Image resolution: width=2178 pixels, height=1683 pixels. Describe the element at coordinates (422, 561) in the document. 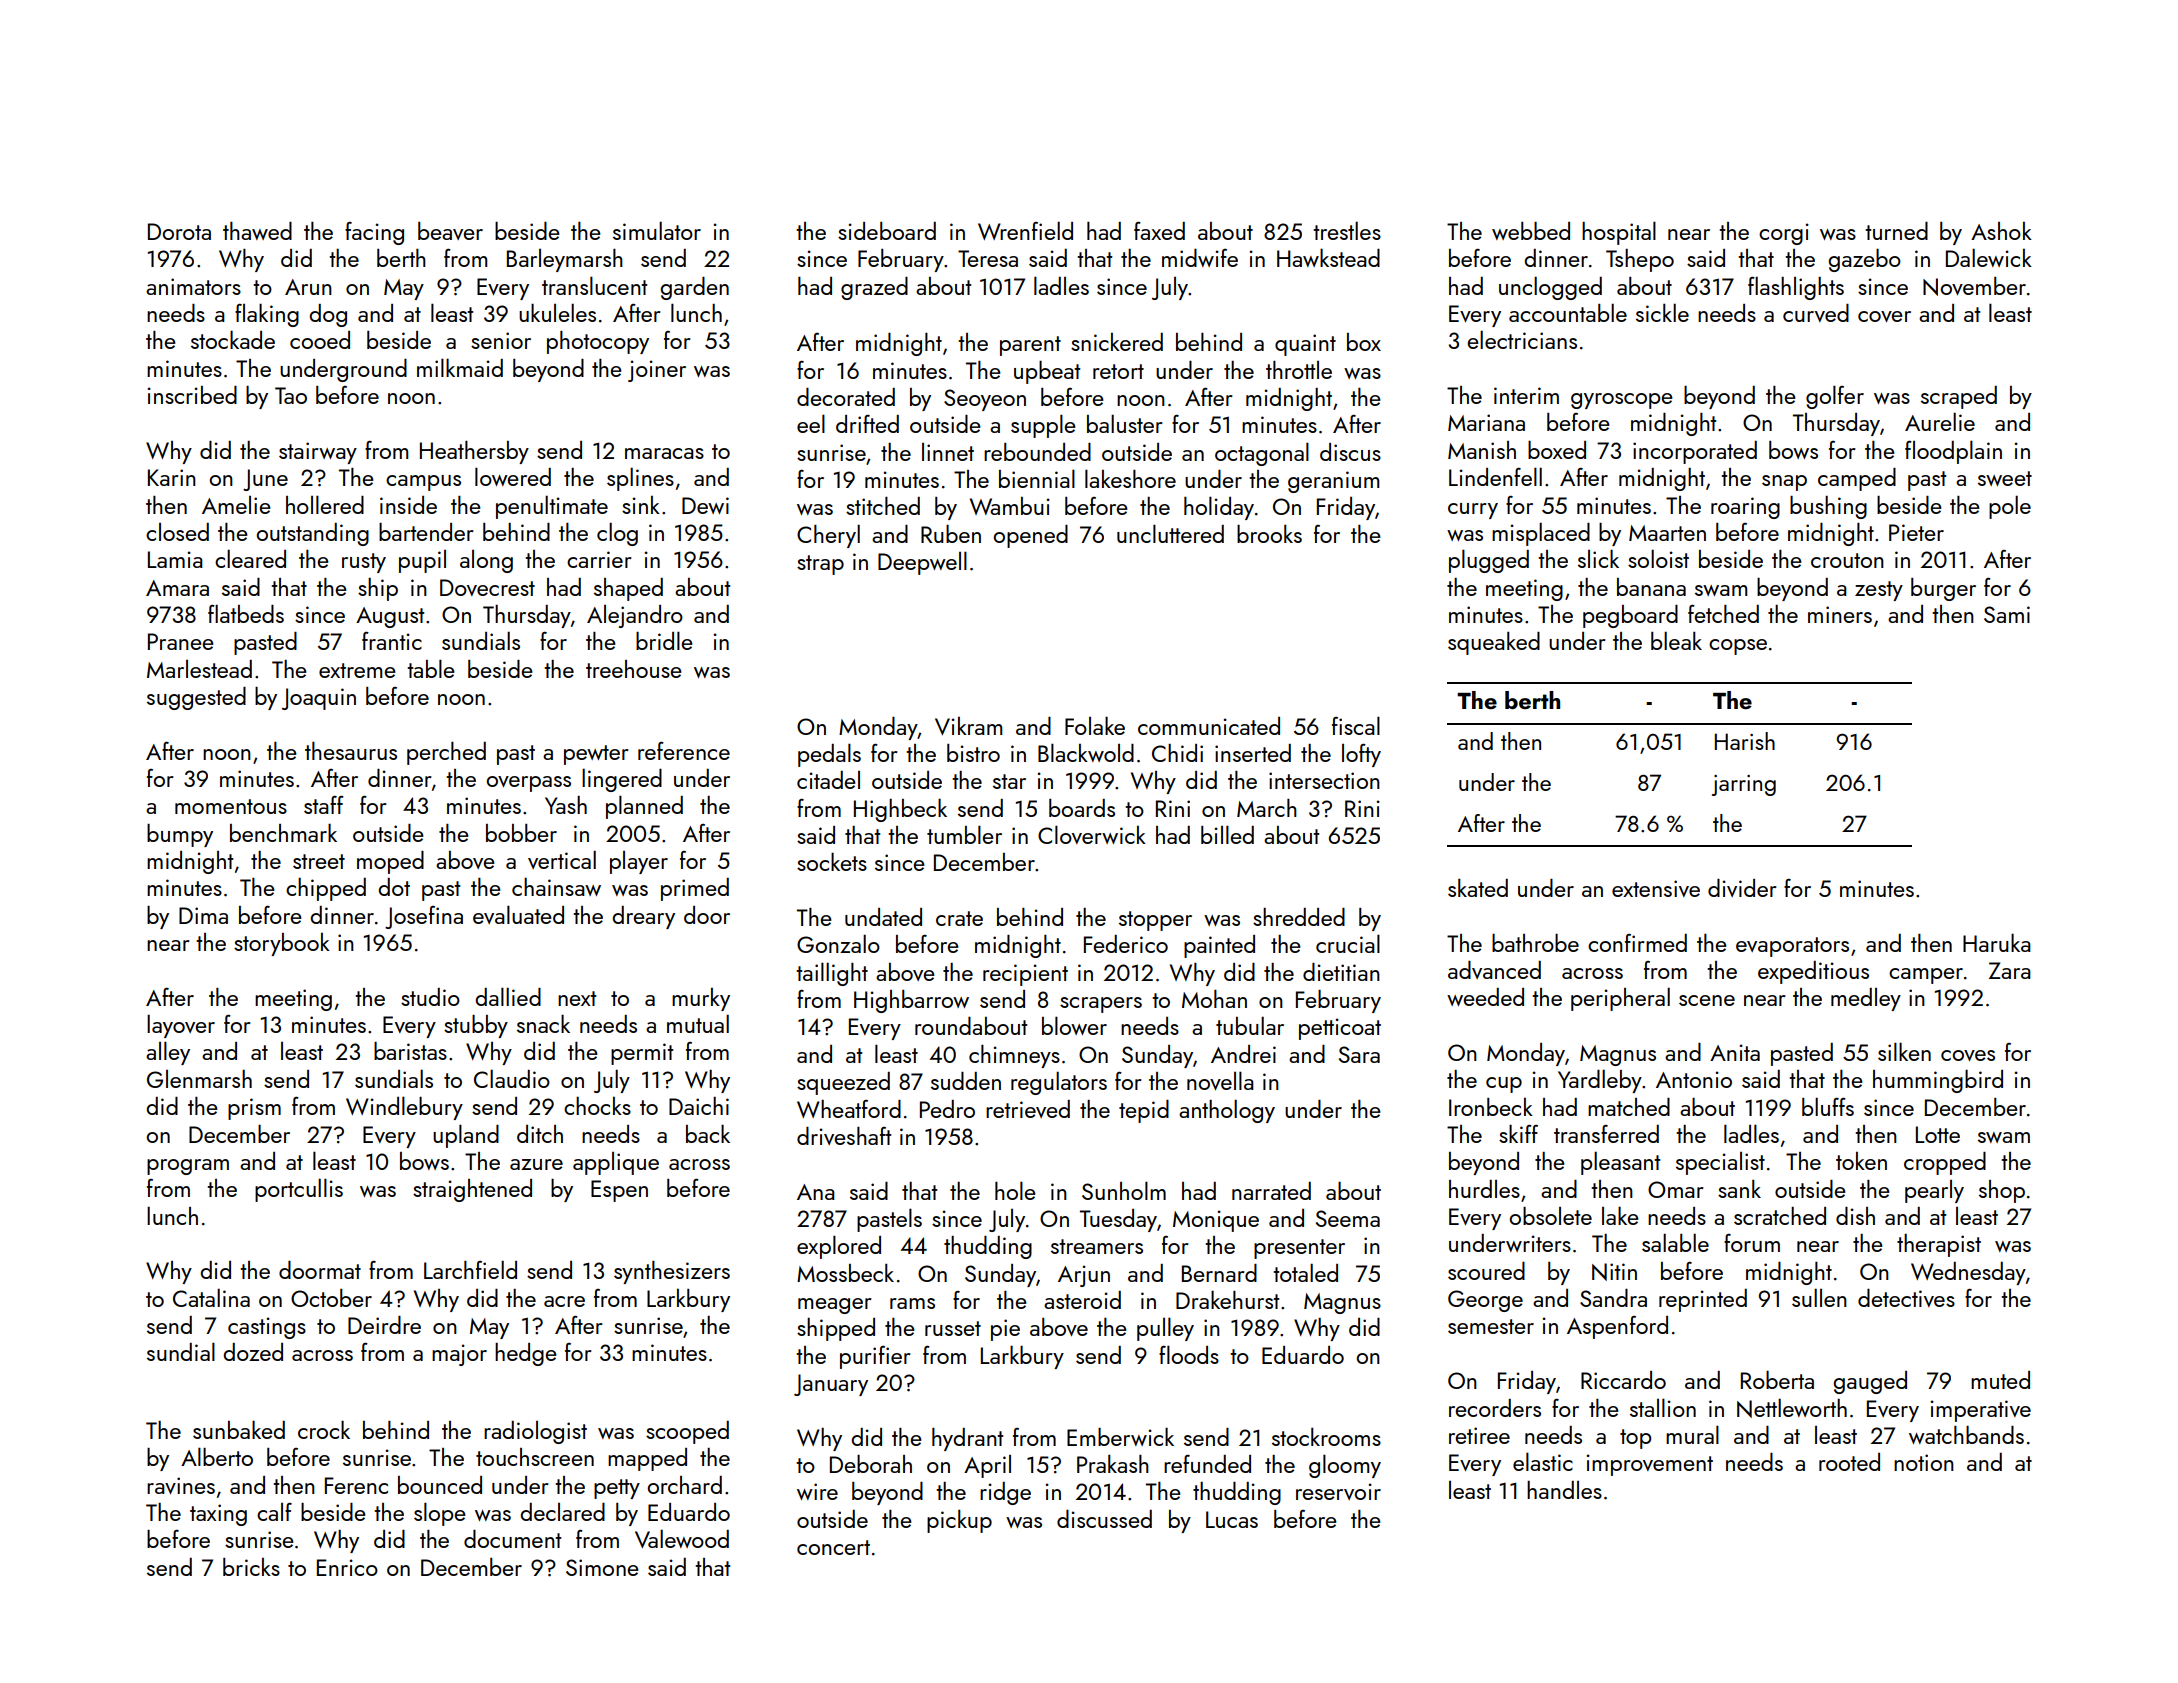

I see `pupil` at that location.
